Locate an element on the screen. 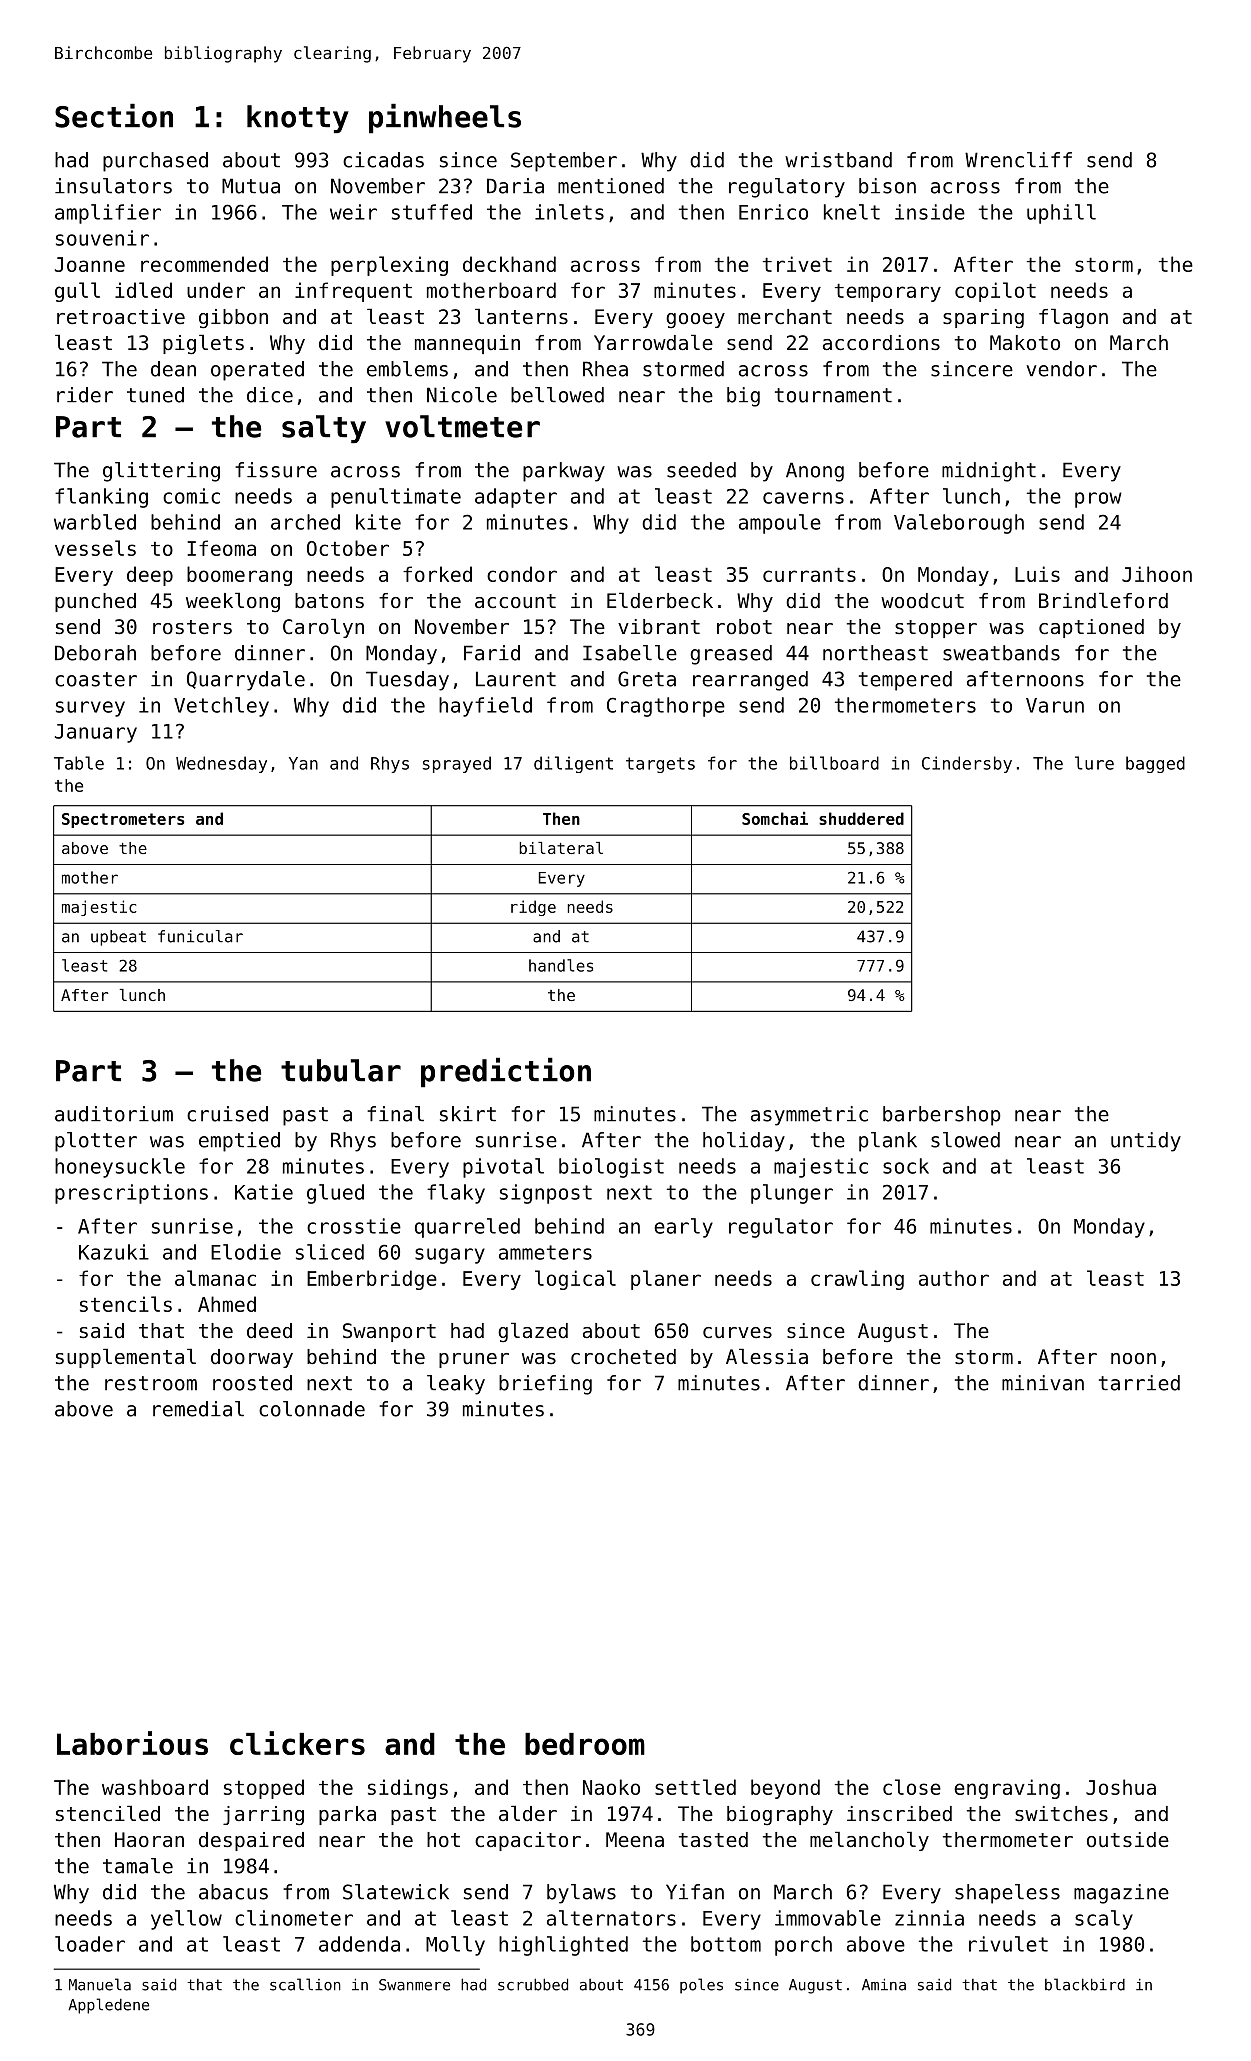 Image resolution: width=1251 pixels, height=2061 pixels. colonnade is located at coordinates (312, 1409).
